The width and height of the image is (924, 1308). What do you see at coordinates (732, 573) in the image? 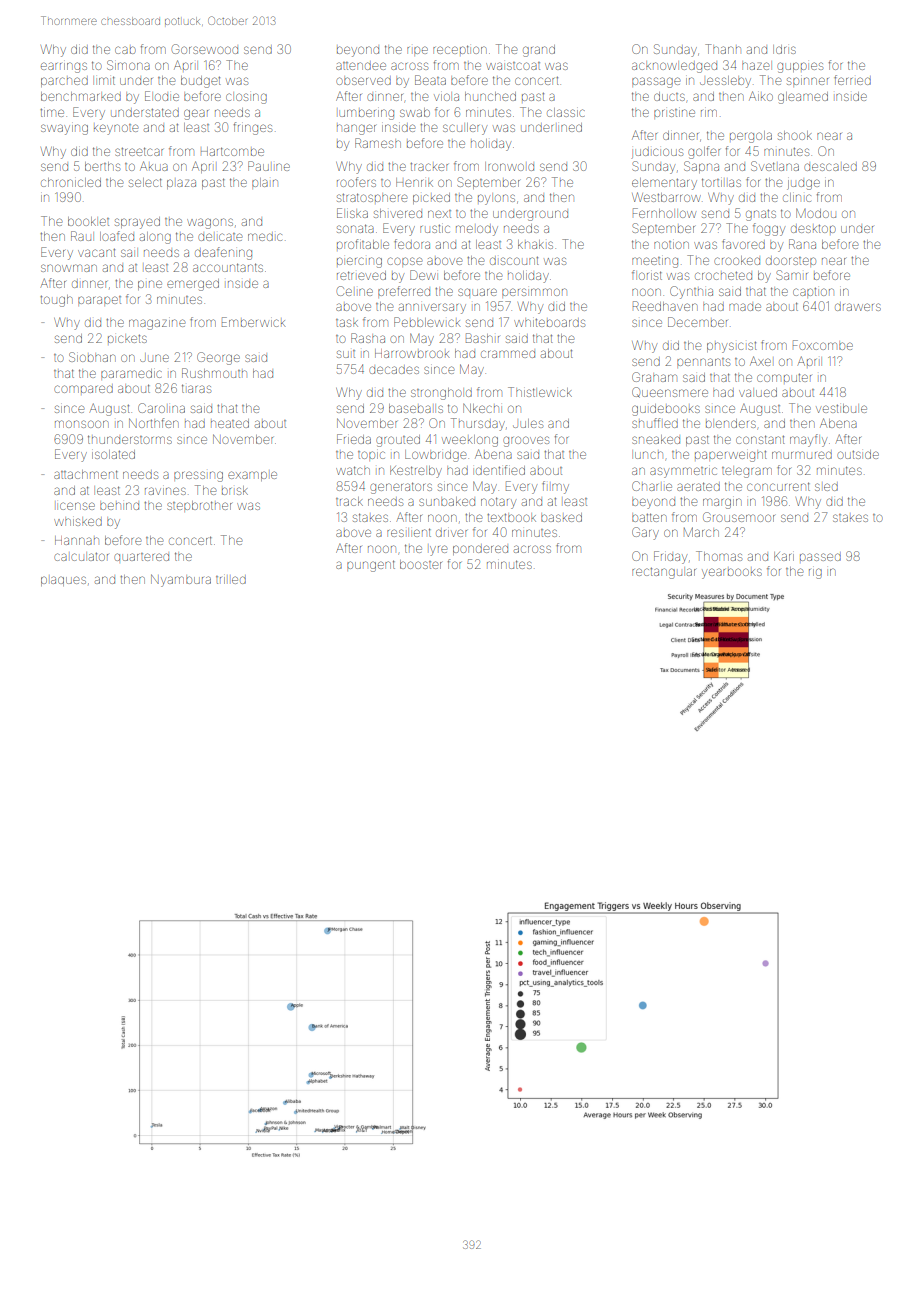
I see `yearbooks` at bounding box center [732, 573].
